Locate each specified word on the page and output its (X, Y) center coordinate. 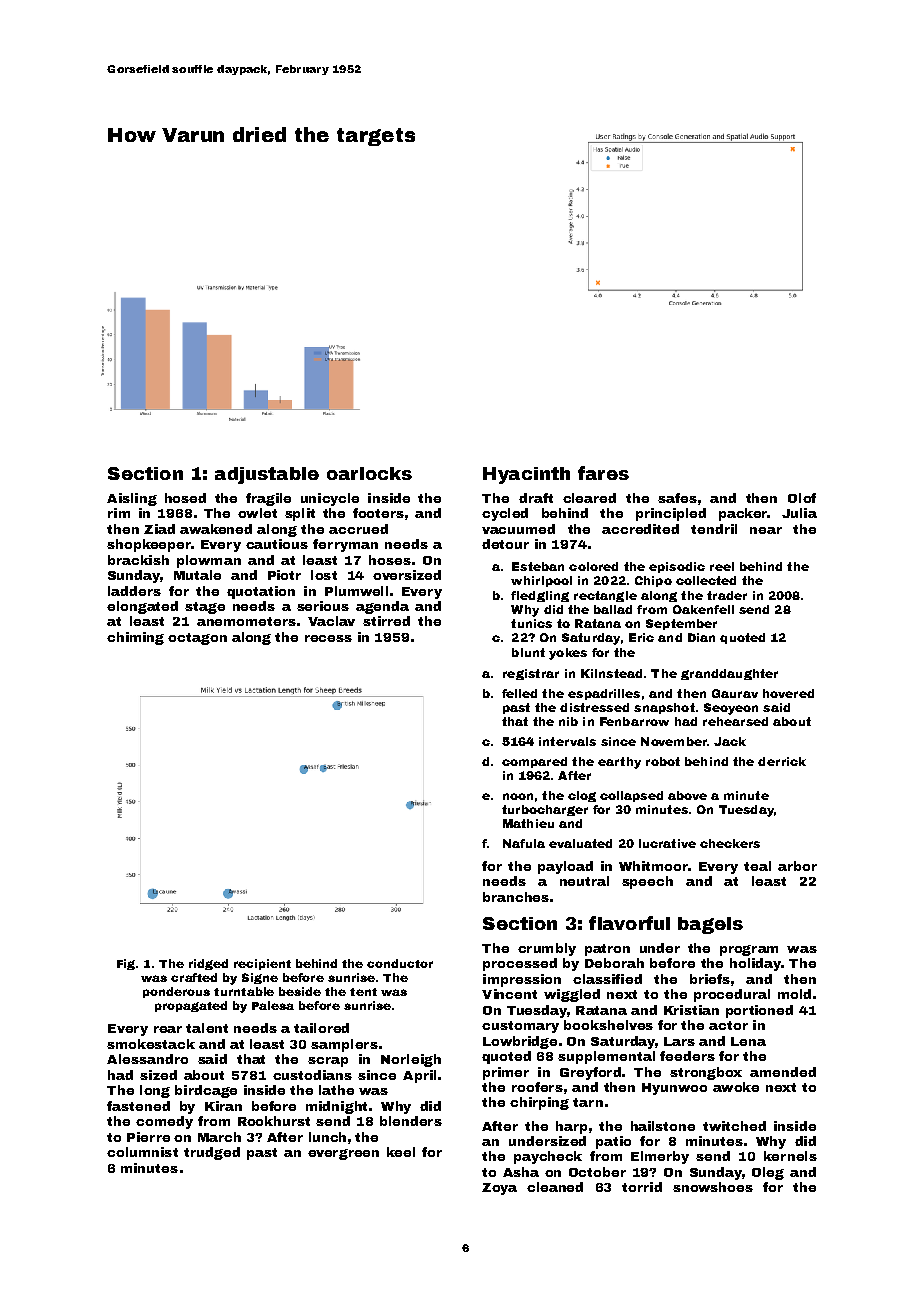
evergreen (343, 1154)
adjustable (267, 475)
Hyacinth (526, 475)
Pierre (148, 1137)
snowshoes (713, 1187)
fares (603, 473)
